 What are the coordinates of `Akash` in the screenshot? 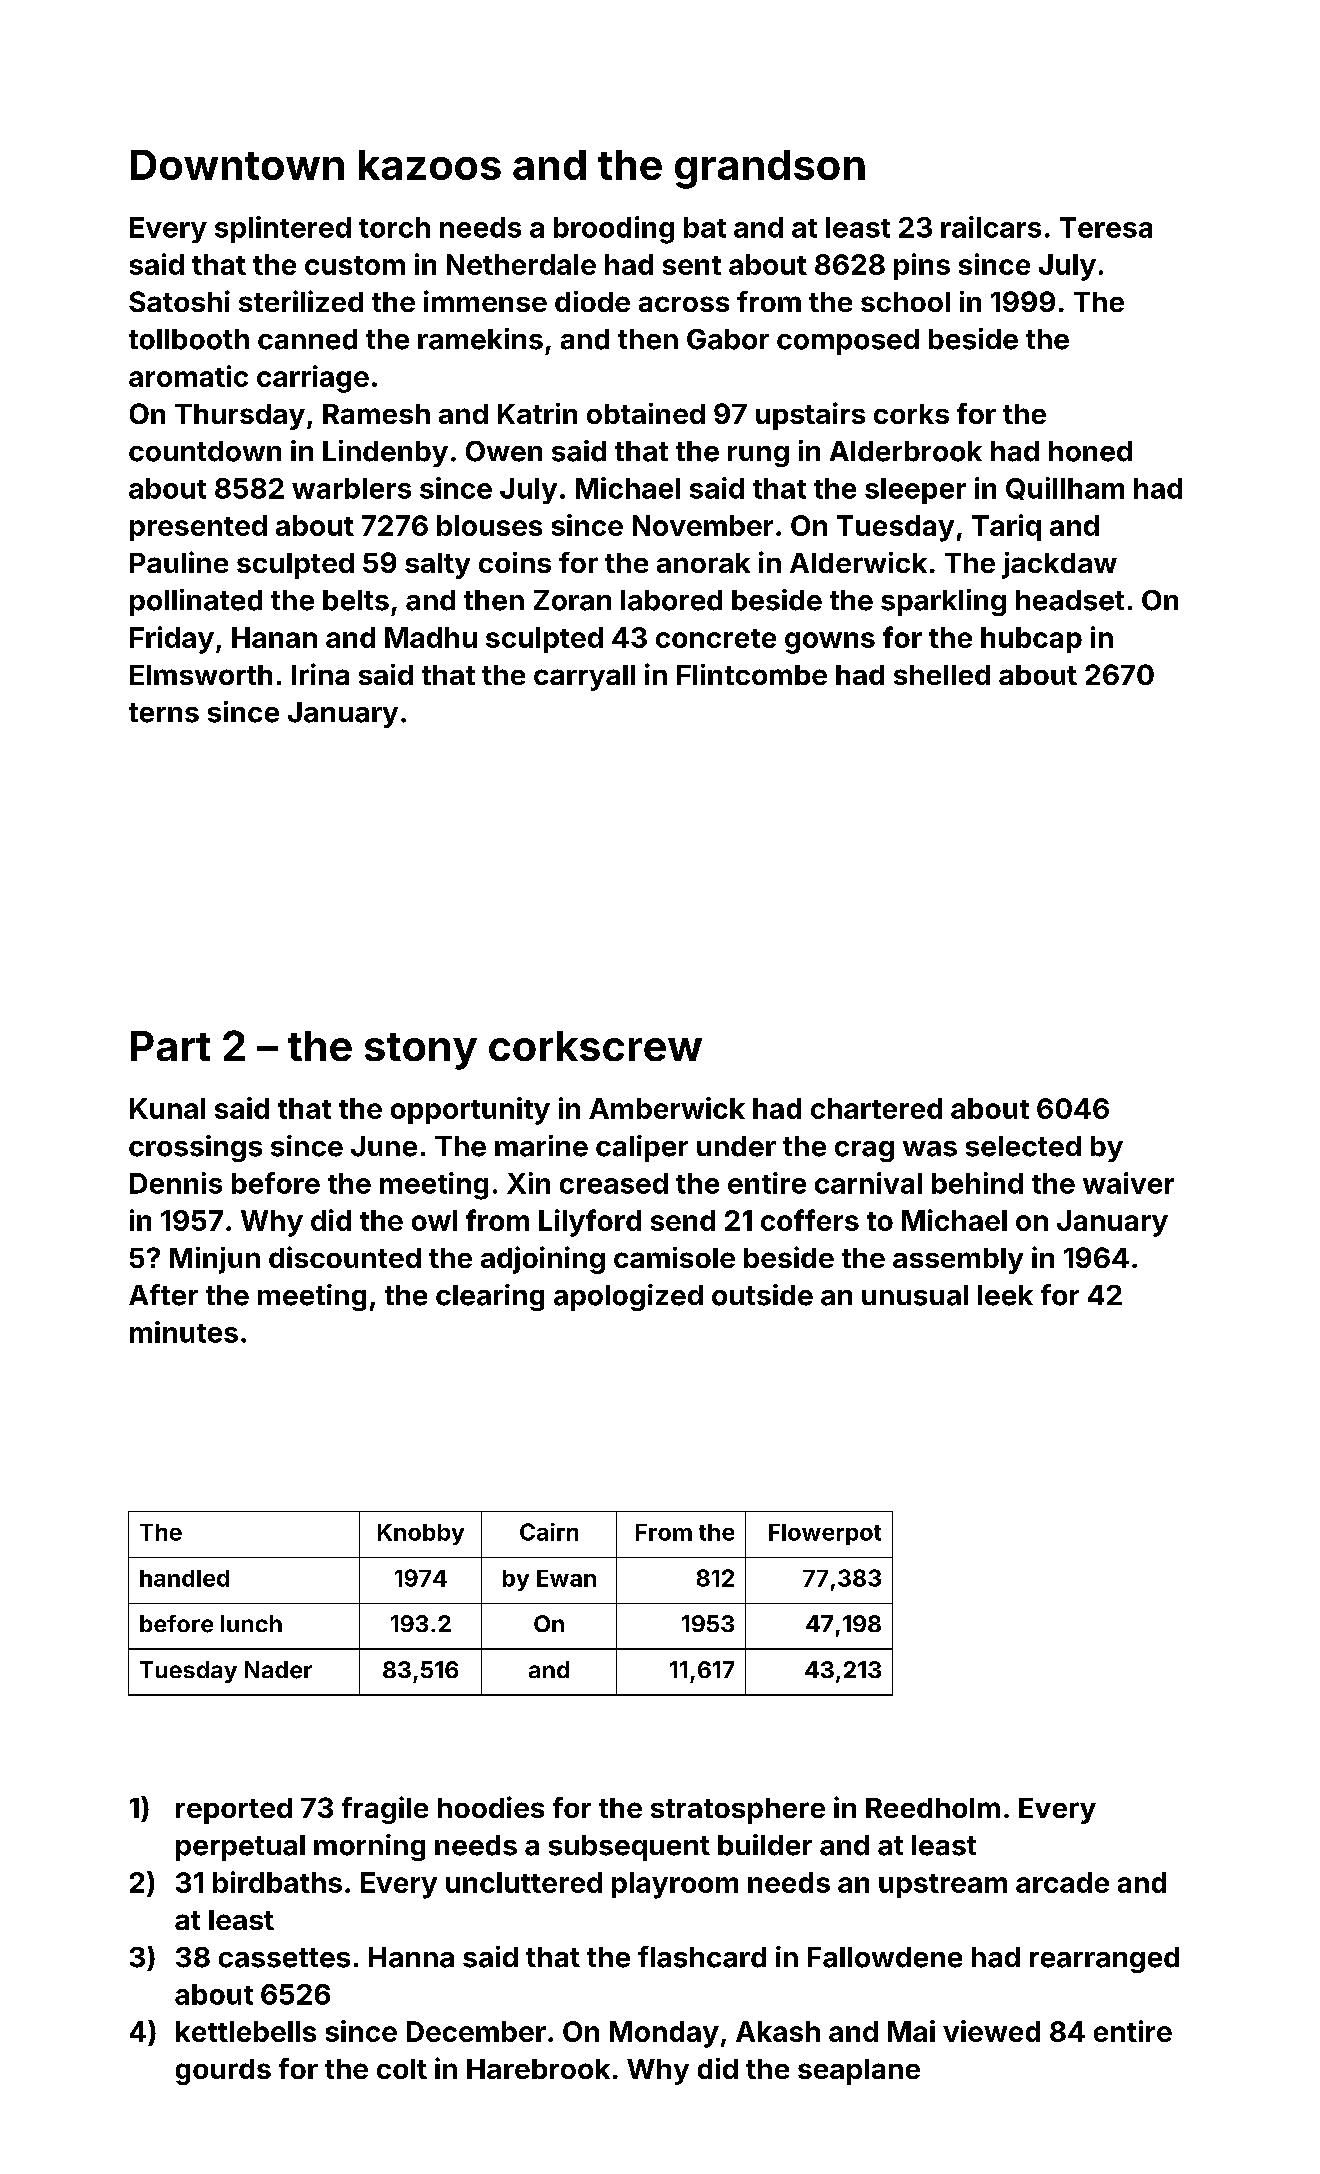 It's located at (778, 2031).
